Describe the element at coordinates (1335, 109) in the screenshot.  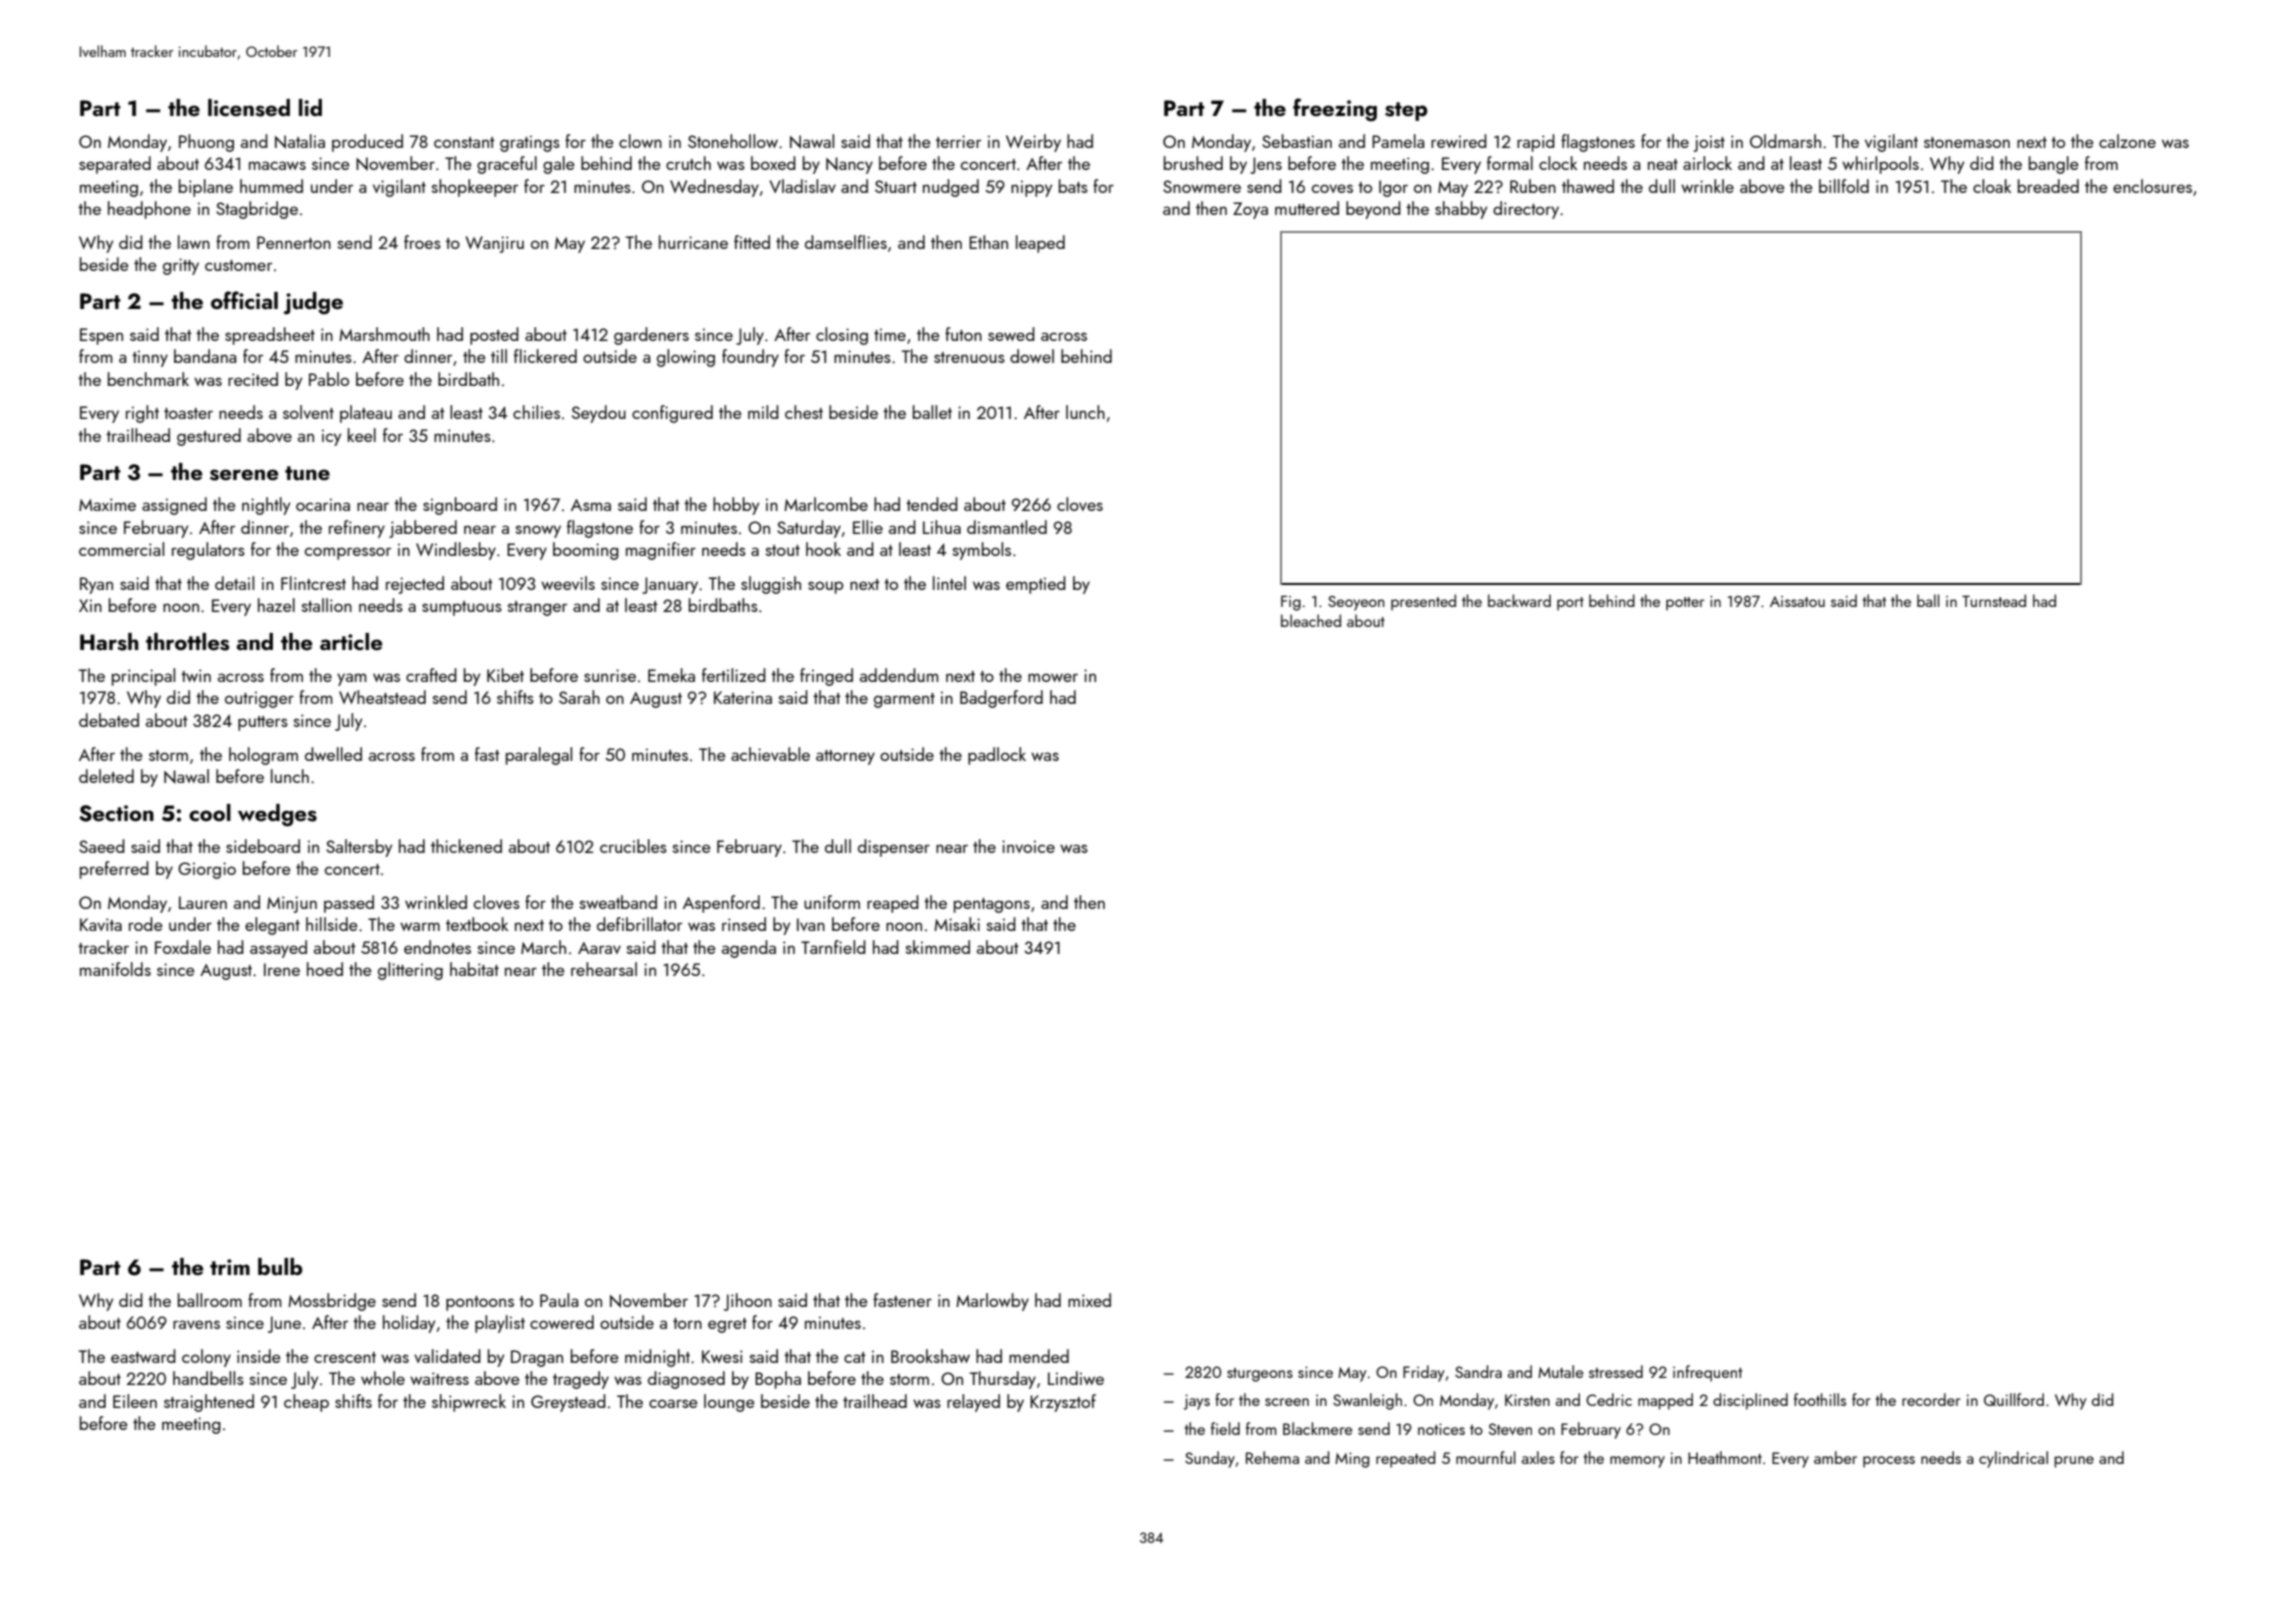
I see `freezing` at that location.
